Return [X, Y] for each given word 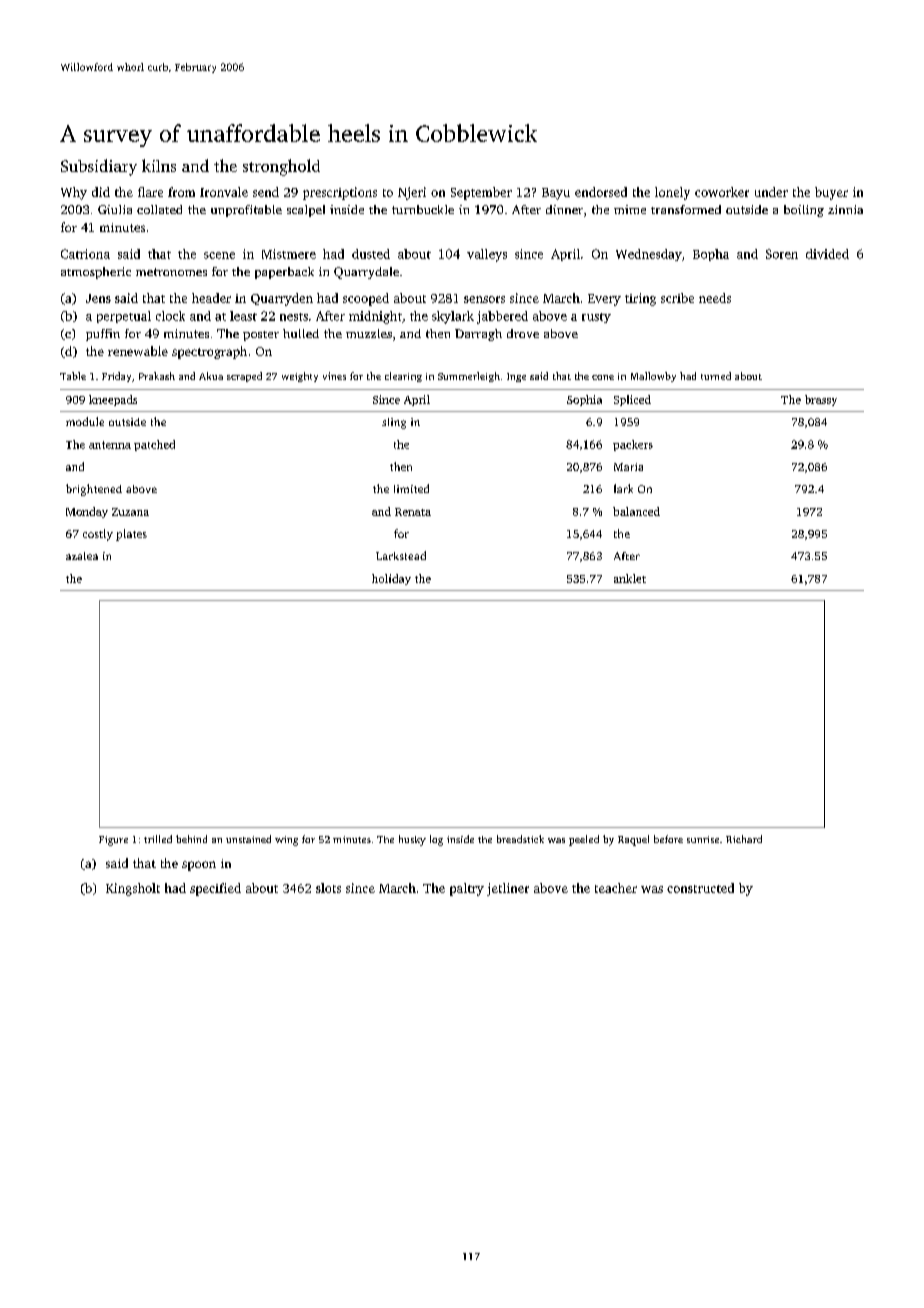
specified [215, 889]
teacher [616, 888]
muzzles [369, 333]
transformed [686, 209]
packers [633, 445]
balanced [636, 511]
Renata [413, 512]
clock [170, 316]
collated [159, 209]
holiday [391, 579]
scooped [366, 299]
